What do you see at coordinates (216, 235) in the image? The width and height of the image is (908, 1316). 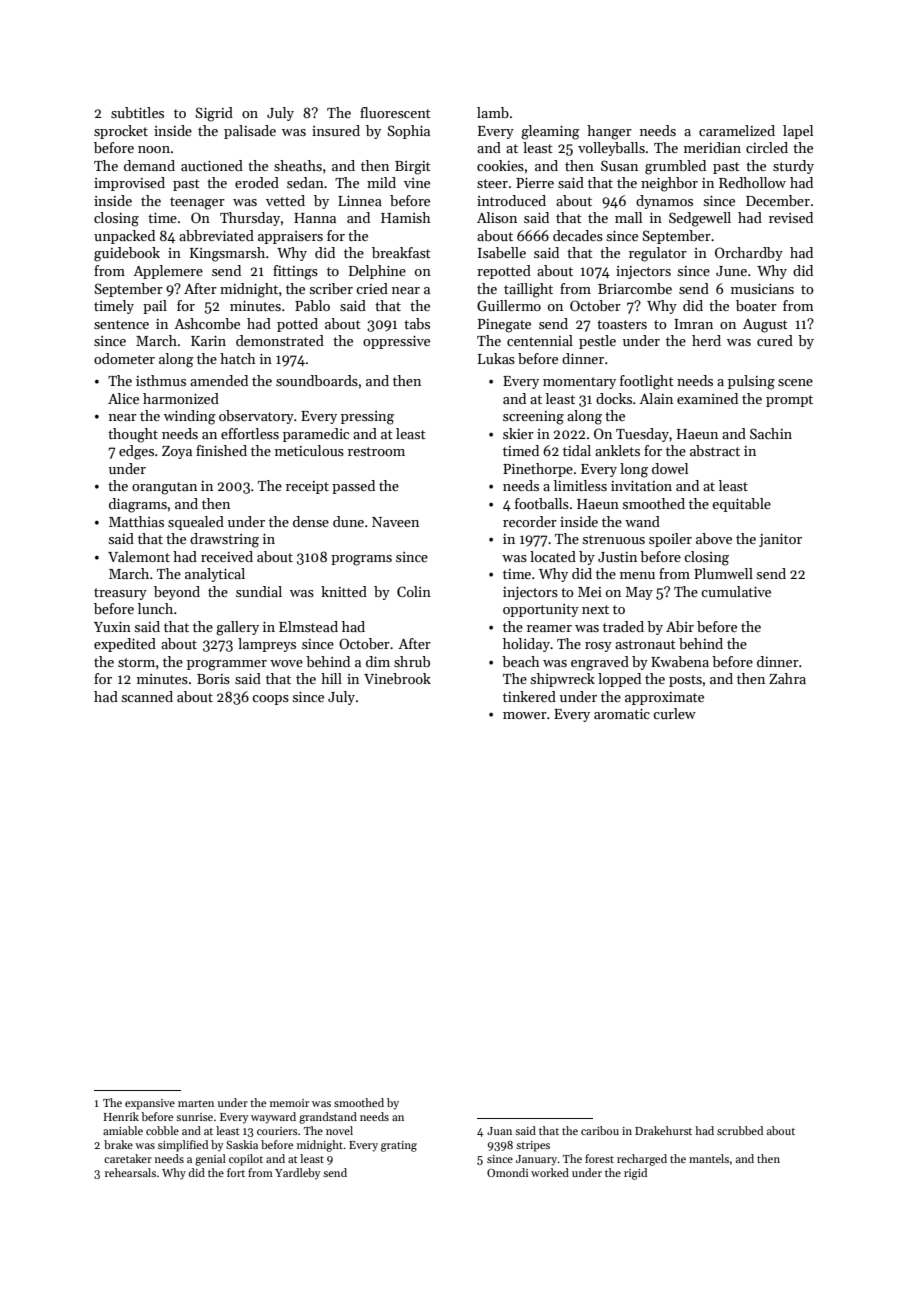 I see `abbreviated` at bounding box center [216, 235].
